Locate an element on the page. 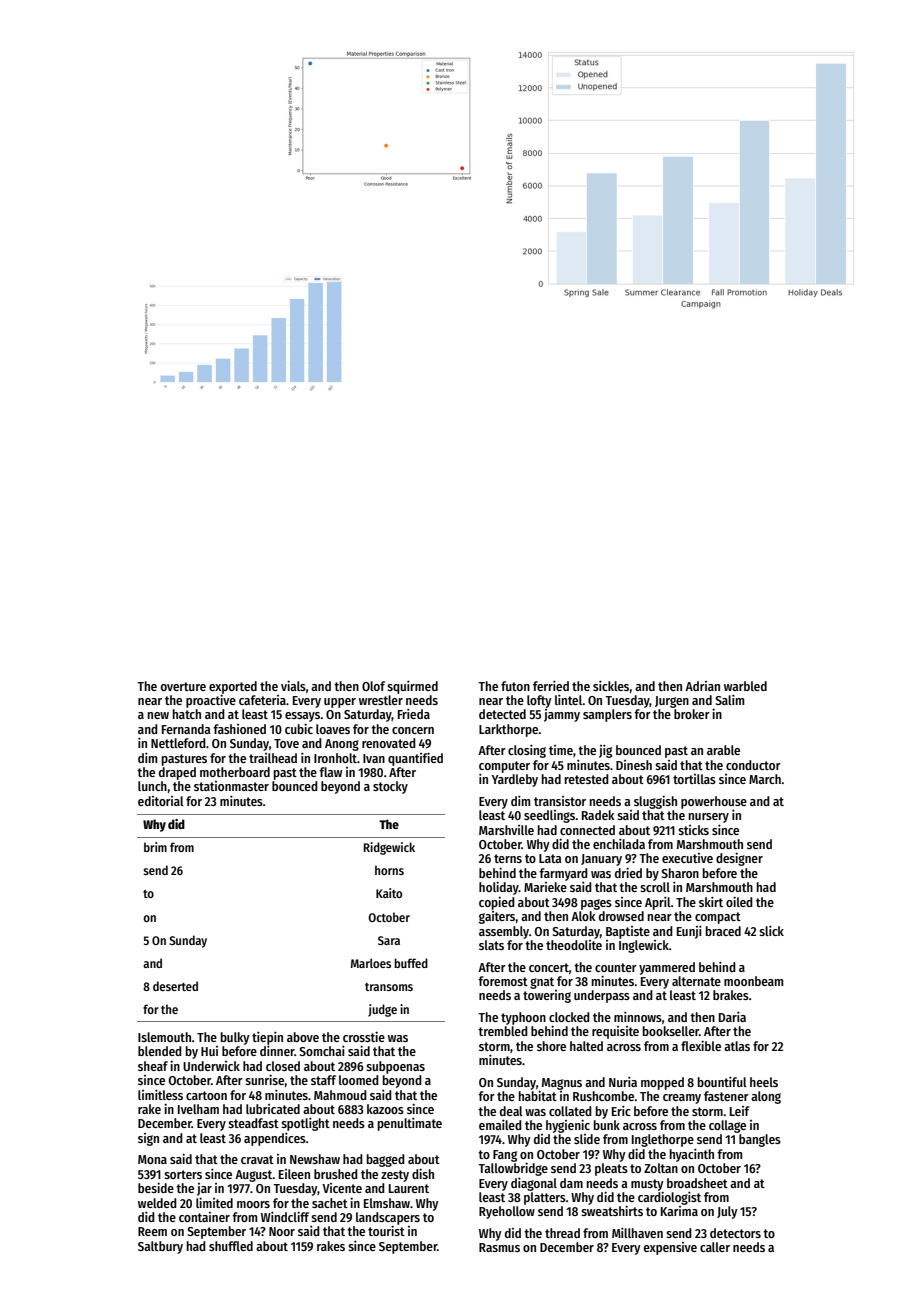  typhoon is located at coordinates (523, 1018).
